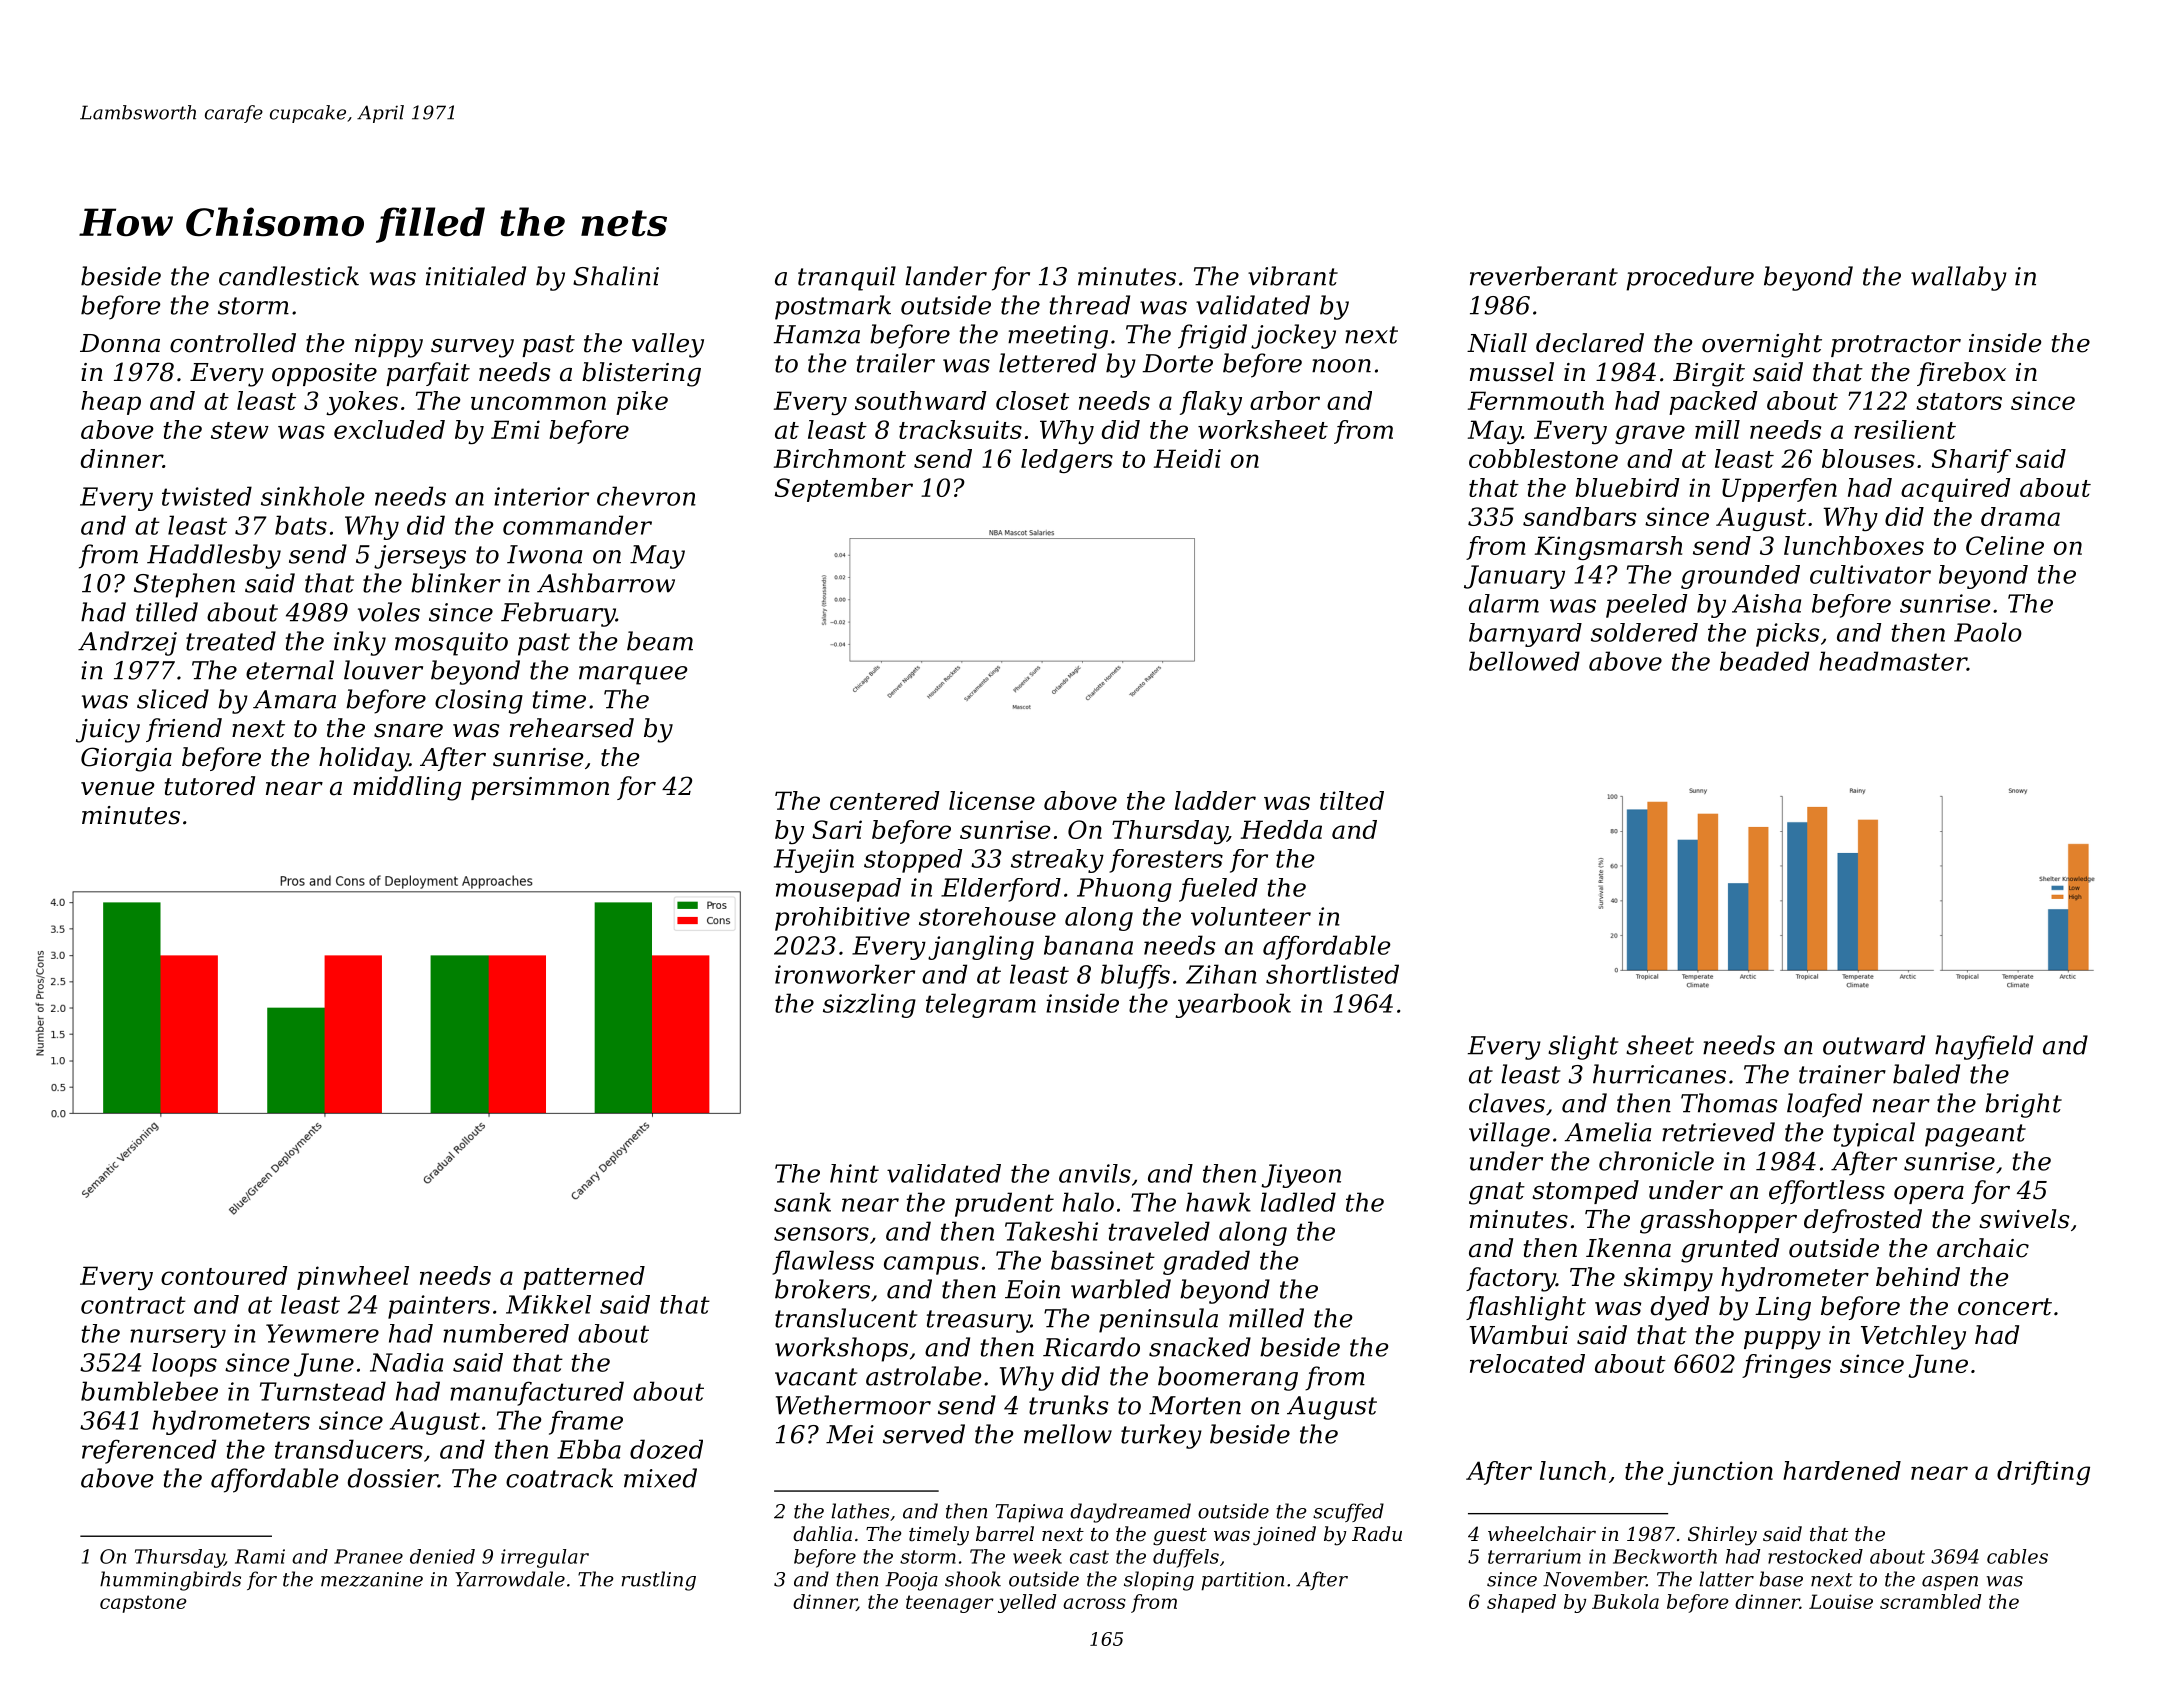 The image size is (2178, 1683). I want to click on Turnstead, so click(323, 1391).
